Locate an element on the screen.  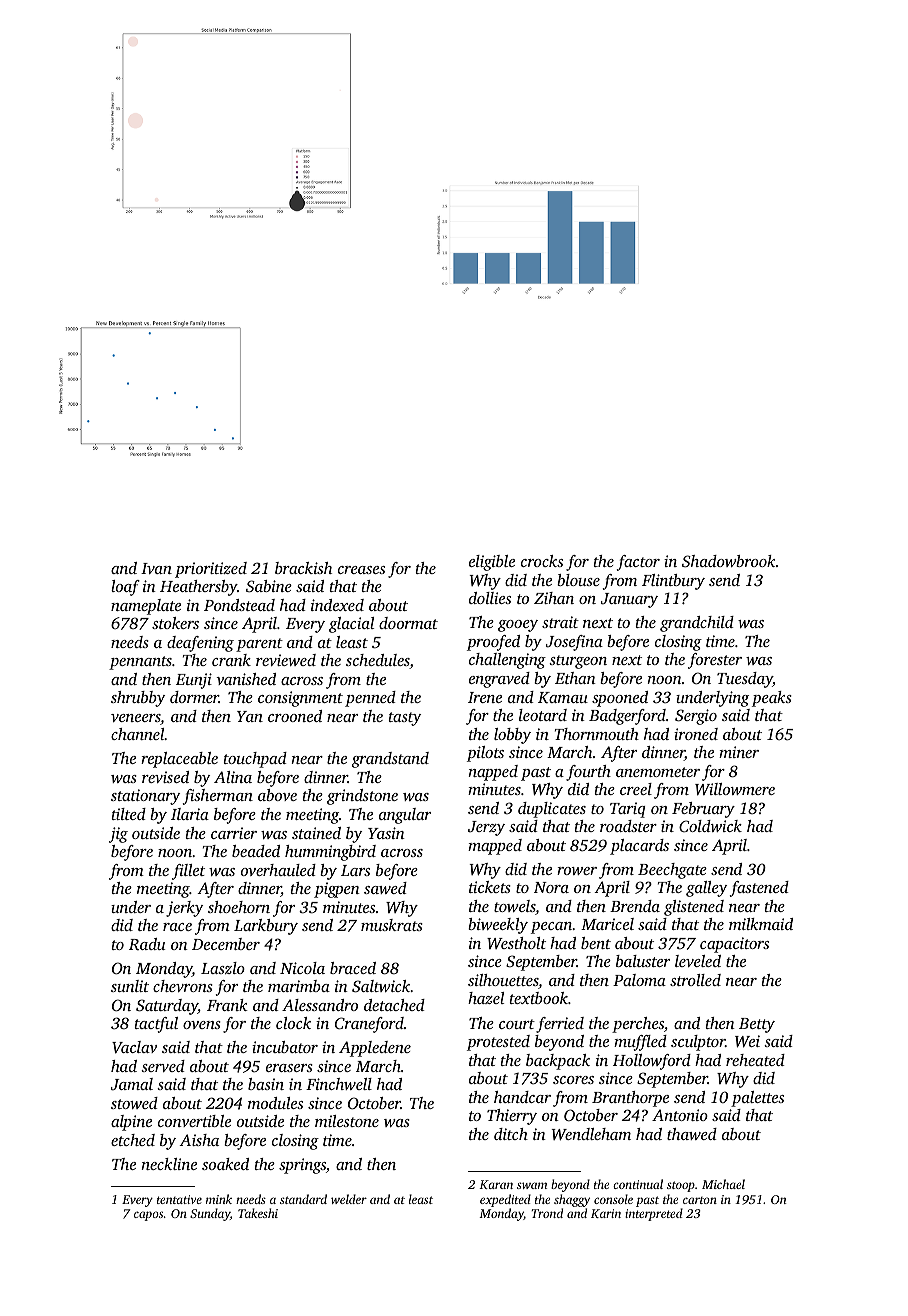
fillet is located at coordinates (188, 872).
